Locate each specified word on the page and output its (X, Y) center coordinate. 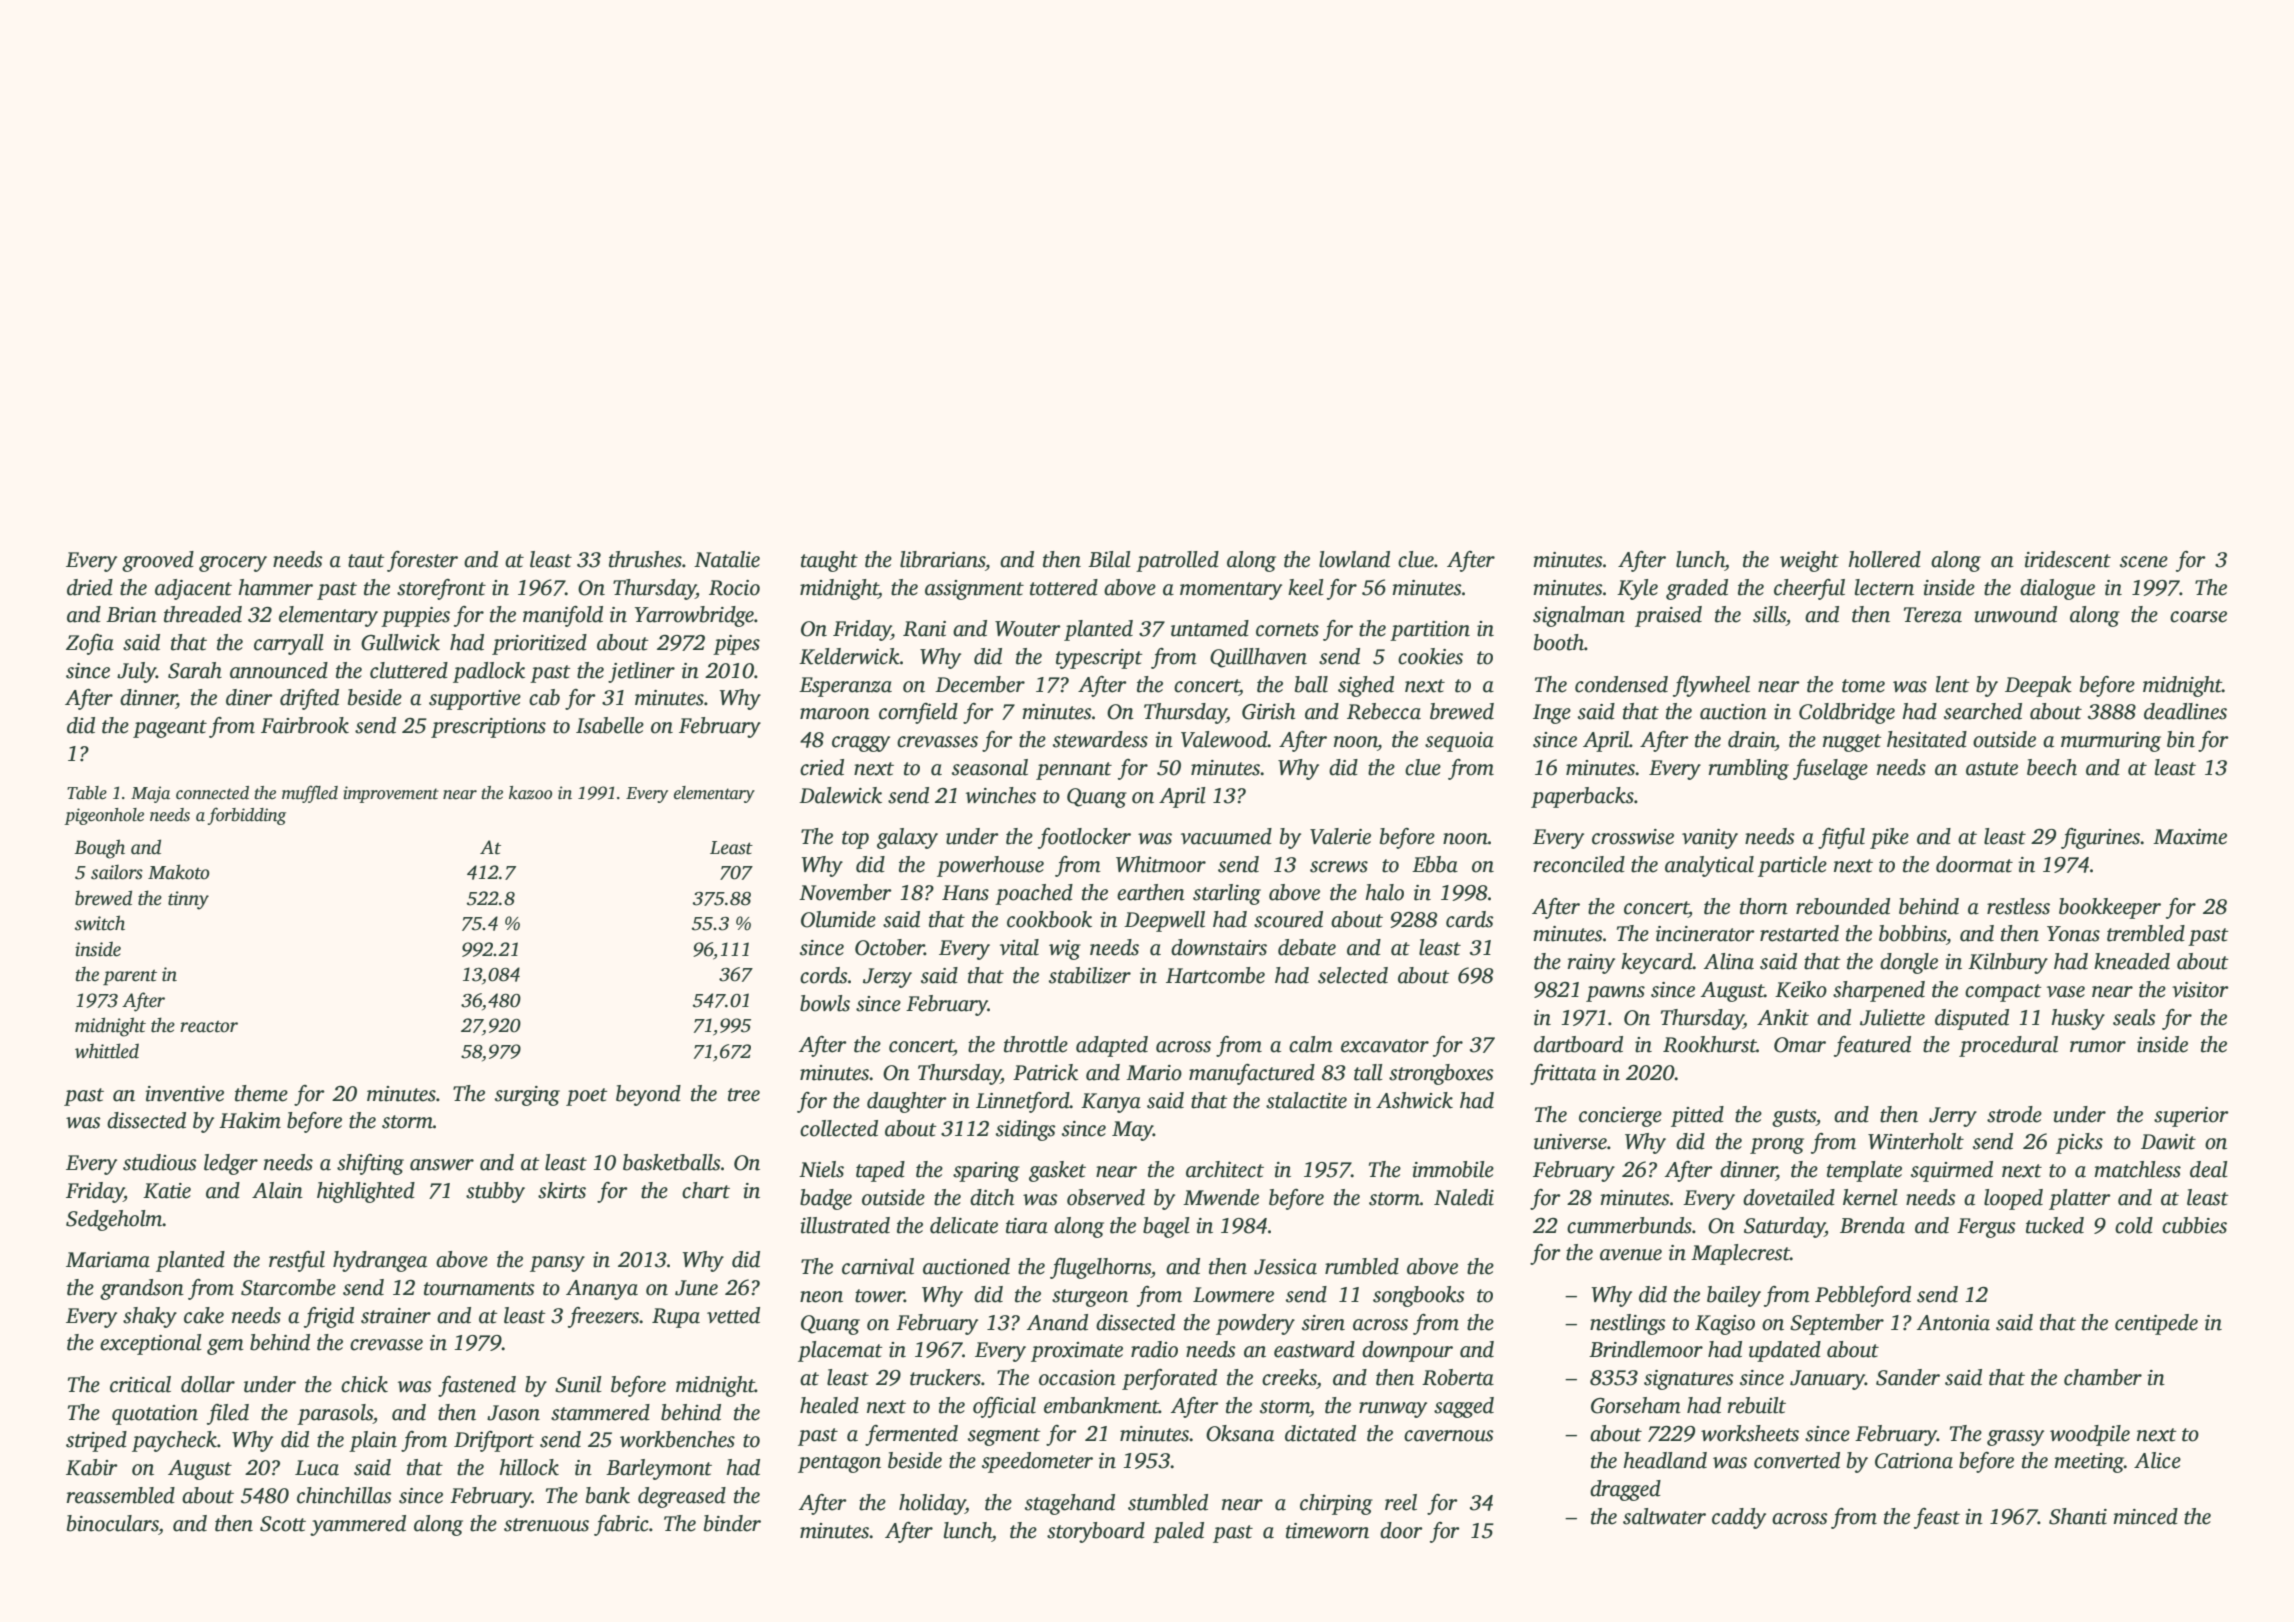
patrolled (1177, 561)
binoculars (113, 1523)
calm (1311, 1044)
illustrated (845, 1225)
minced (2145, 1516)
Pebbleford (1863, 1296)
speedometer (1037, 1462)
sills (1769, 614)
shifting (370, 1164)
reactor (209, 1027)
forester (422, 561)
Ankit (1783, 1017)
